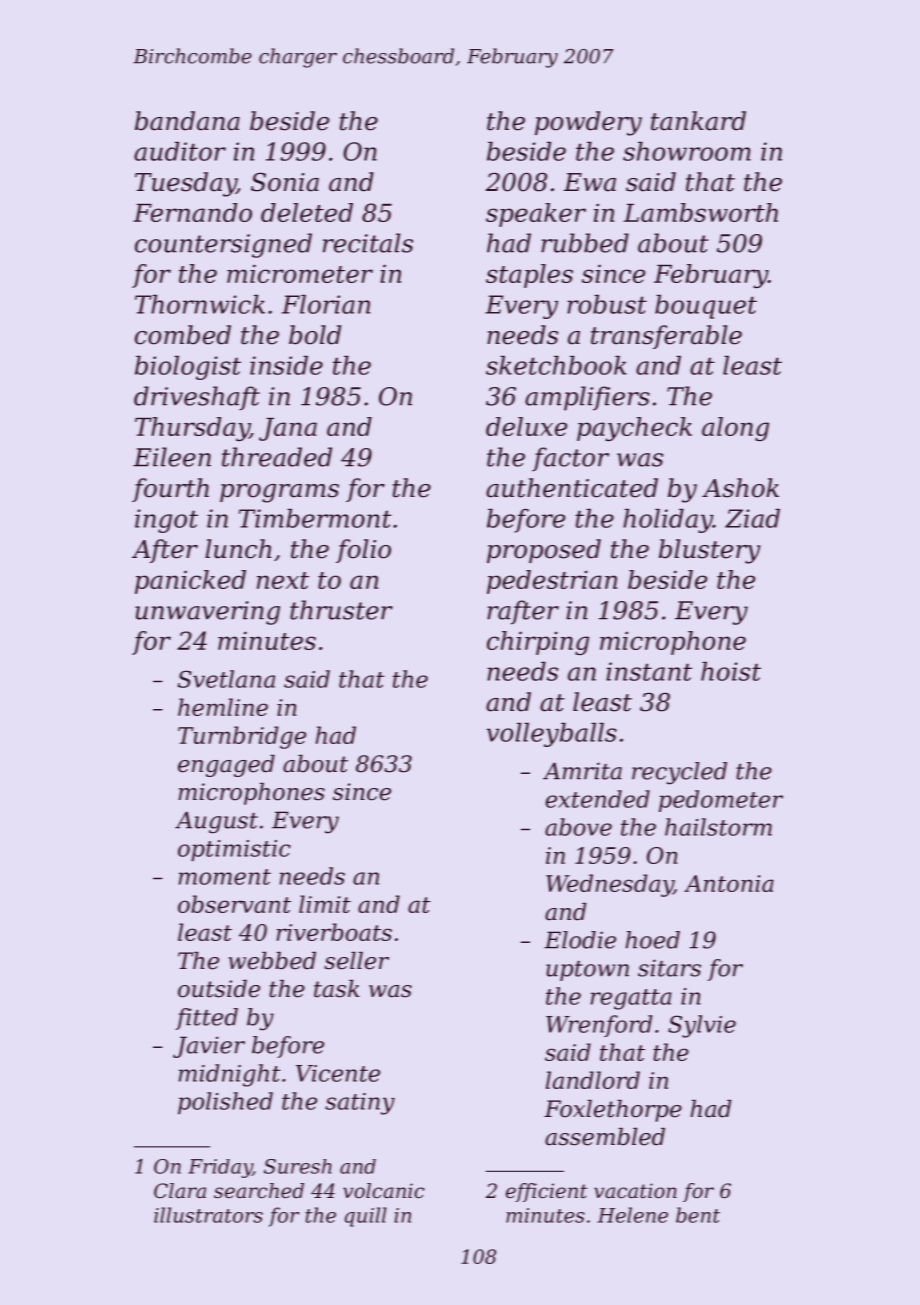 This page has width=920, height=1305. I want to click on illustrators, so click(208, 1215).
